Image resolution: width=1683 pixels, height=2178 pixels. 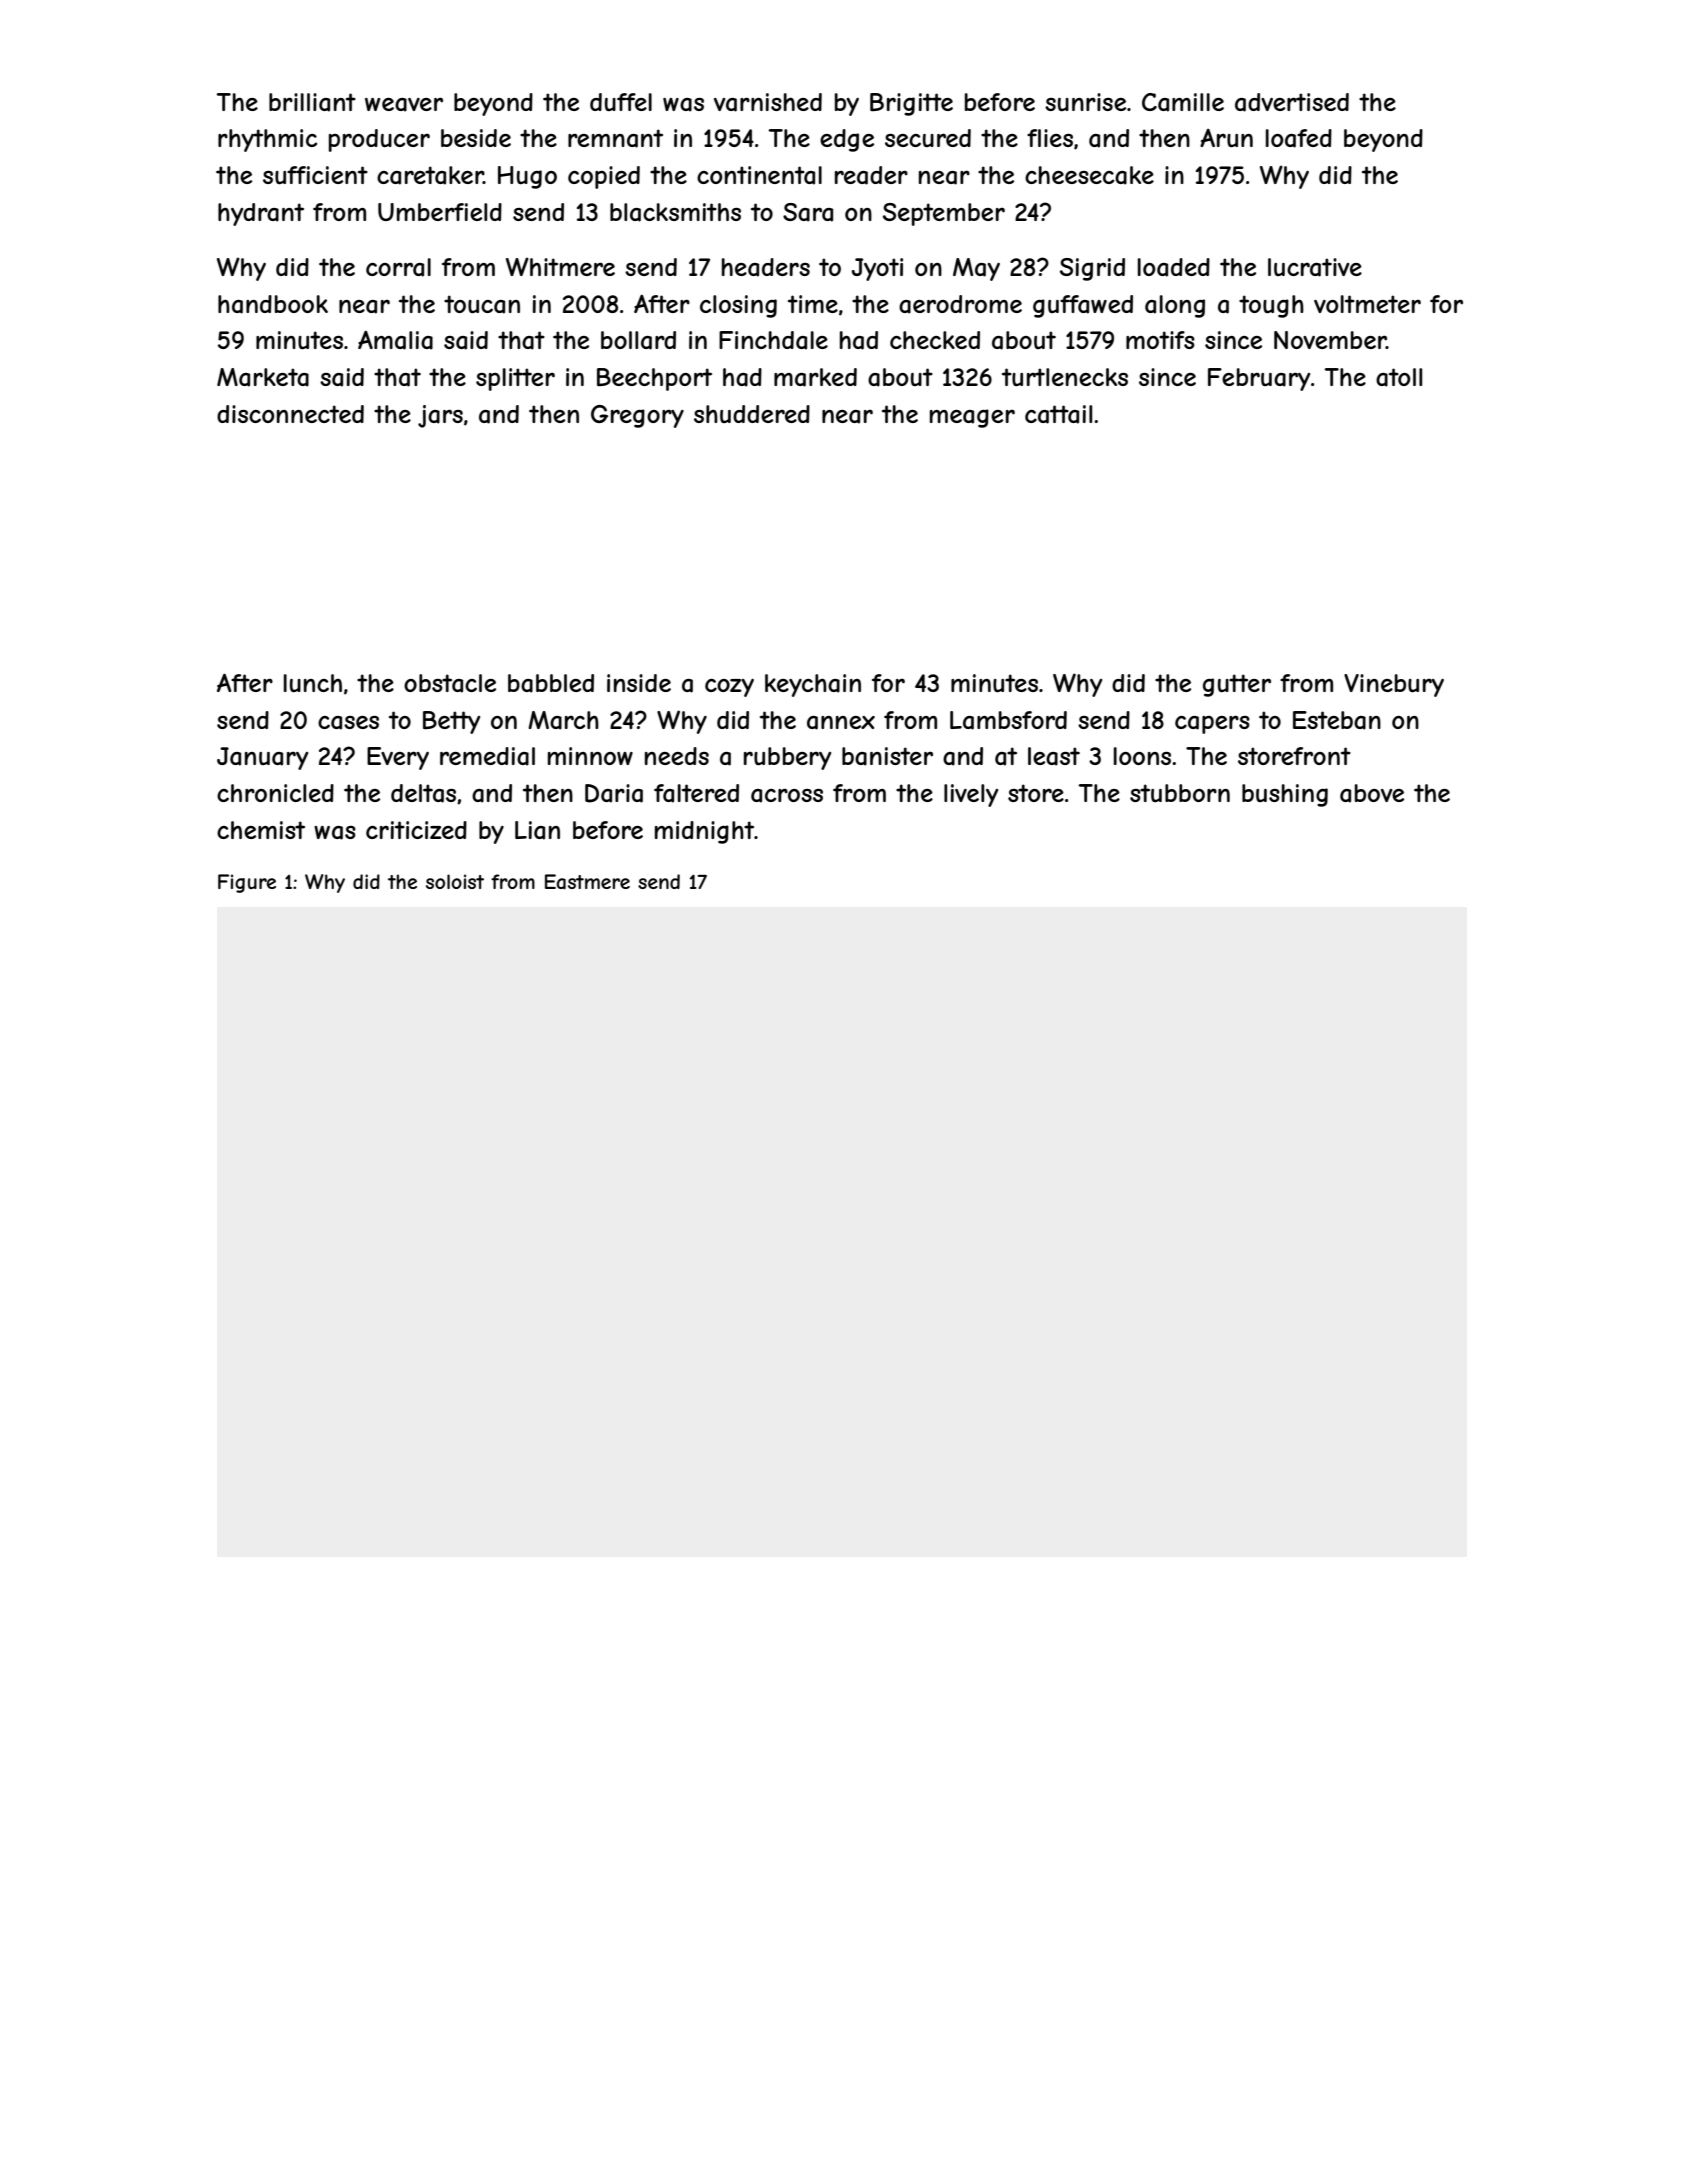 I want to click on handbook, so click(x=273, y=304).
